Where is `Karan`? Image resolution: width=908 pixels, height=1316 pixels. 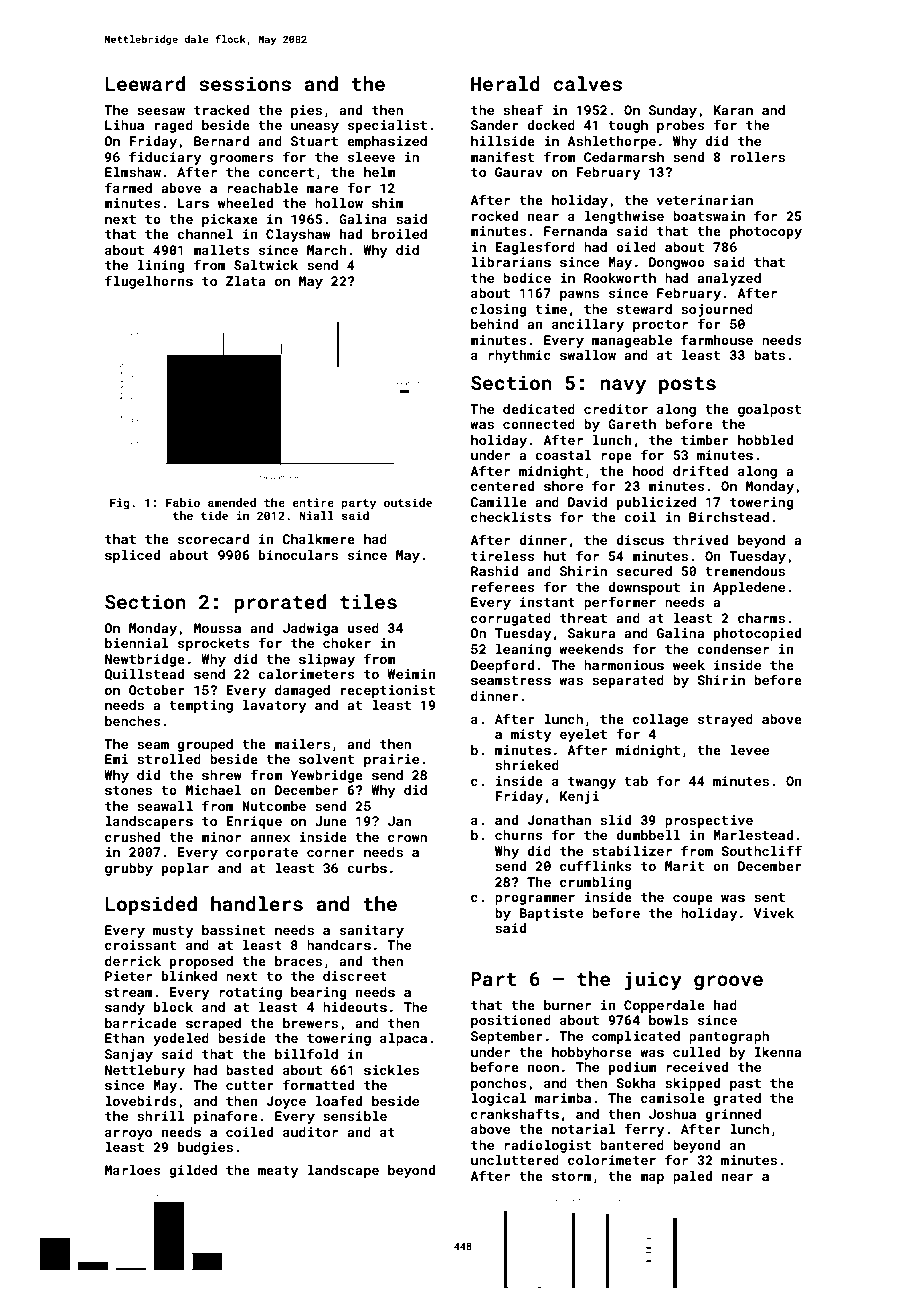 Karan is located at coordinates (733, 110).
